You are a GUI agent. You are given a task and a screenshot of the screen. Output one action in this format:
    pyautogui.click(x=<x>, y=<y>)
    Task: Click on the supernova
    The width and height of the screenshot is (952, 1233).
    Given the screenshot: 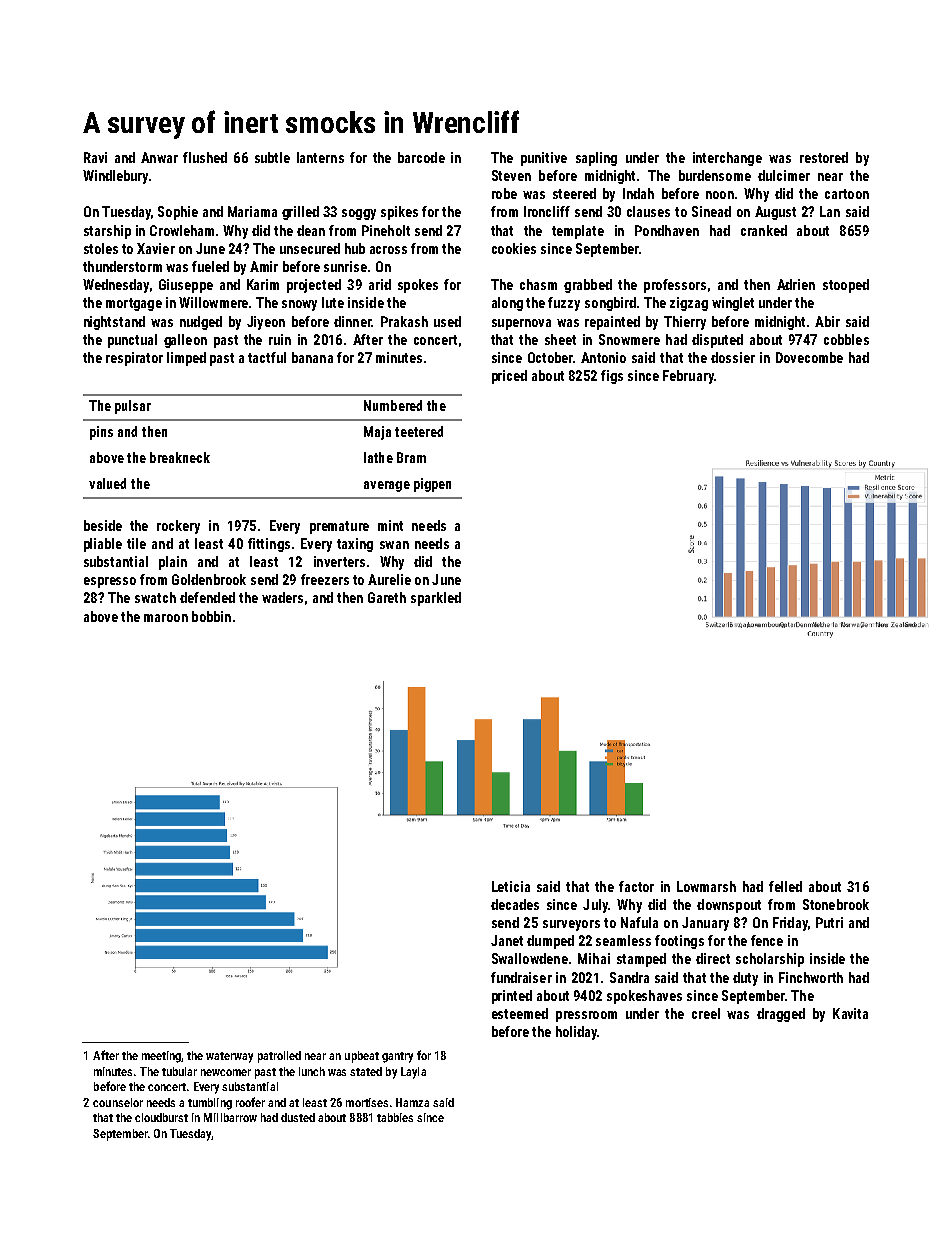 What is the action you would take?
    pyautogui.click(x=521, y=324)
